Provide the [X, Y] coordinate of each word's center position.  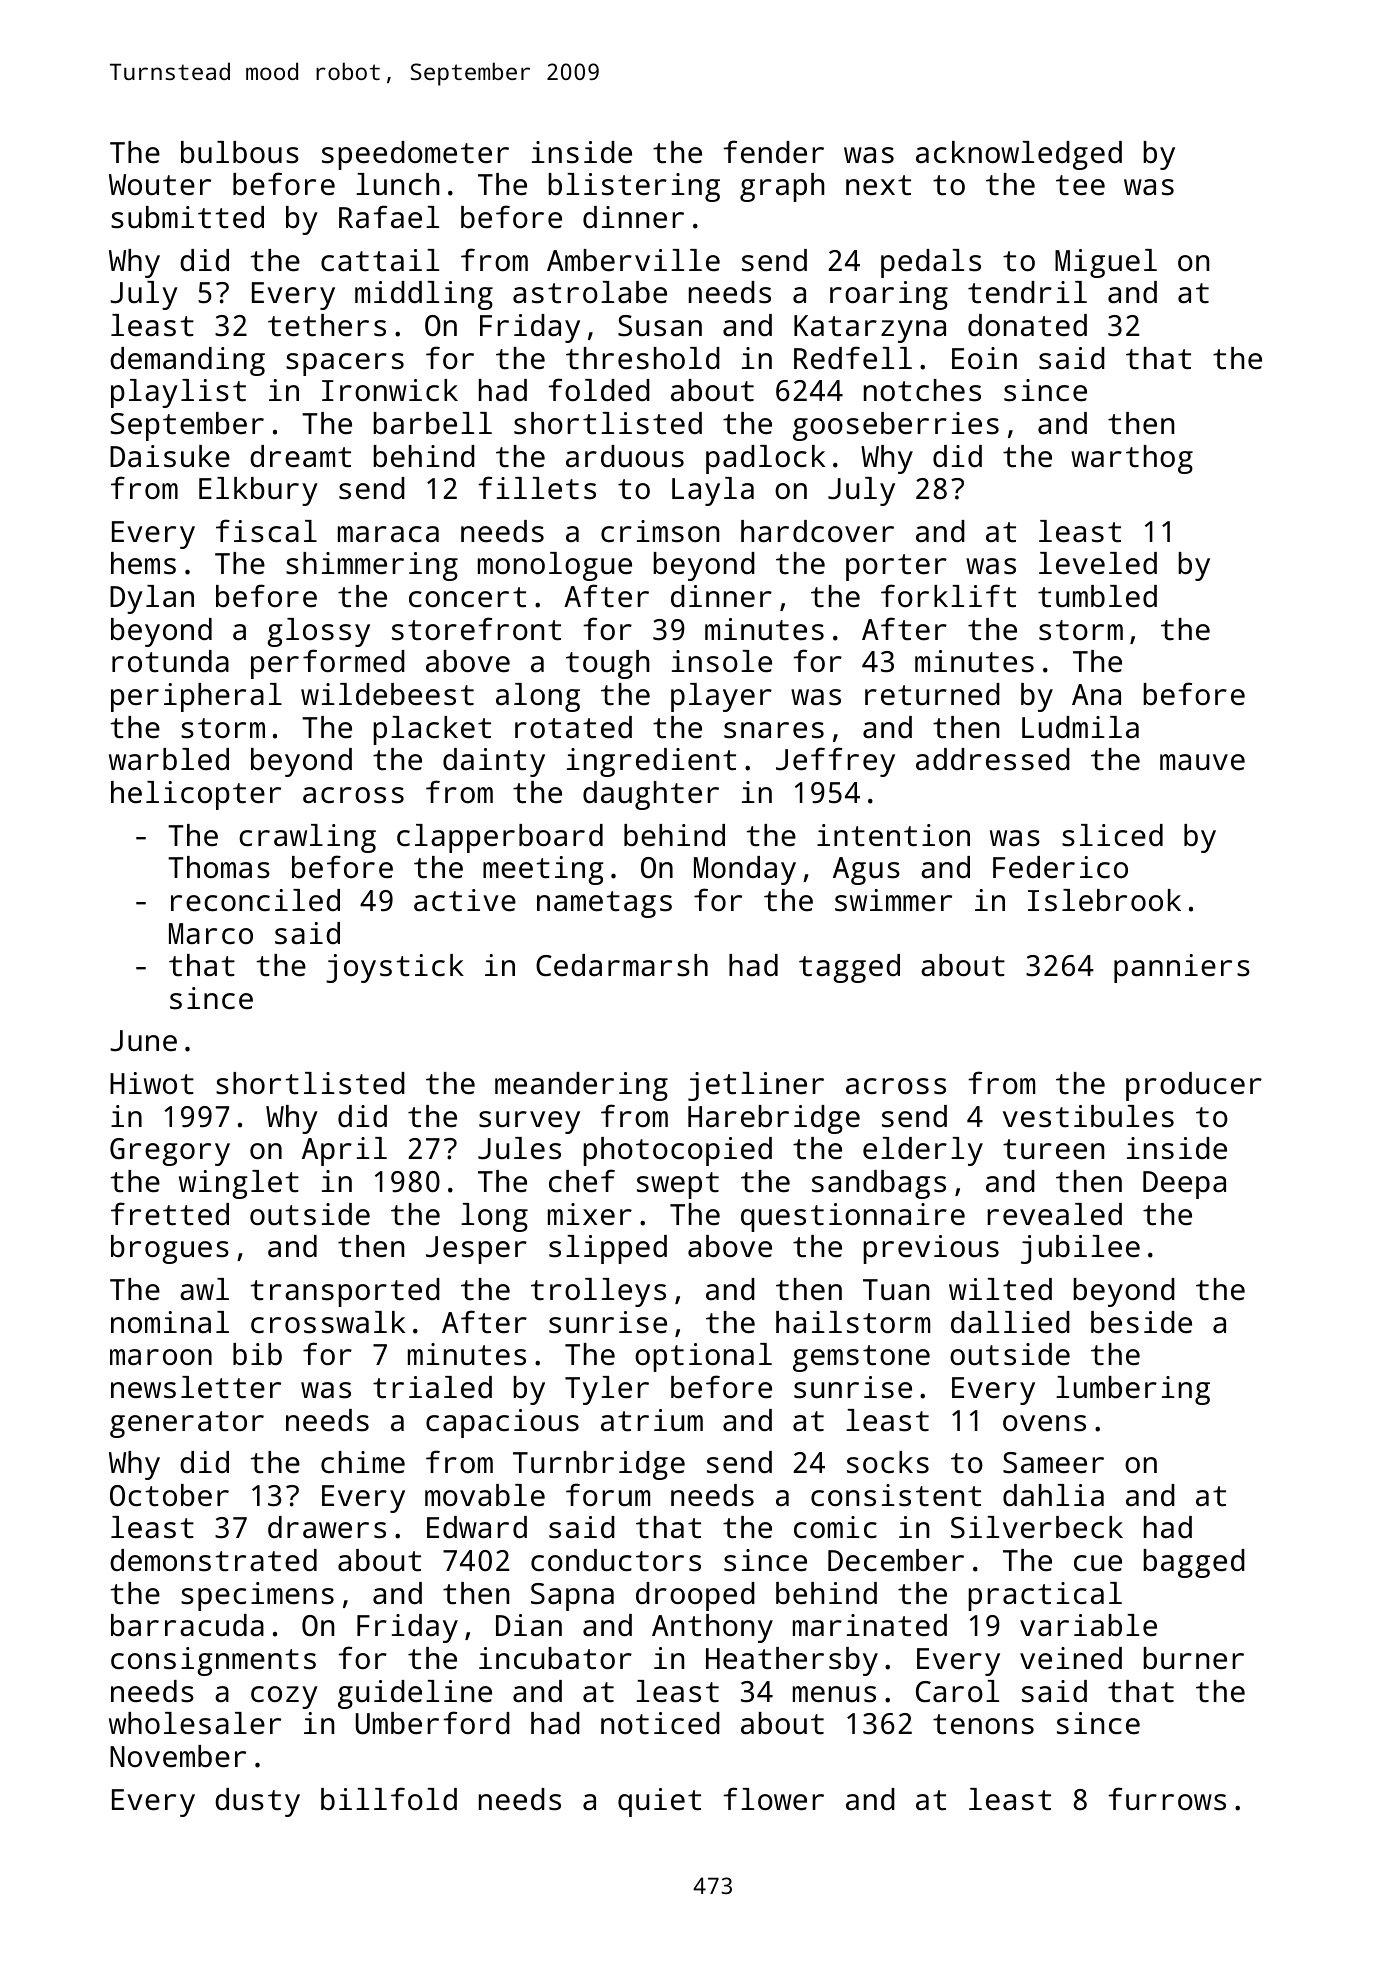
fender [773, 152]
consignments [213, 1661]
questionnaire [853, 1217]
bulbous [240, 152]
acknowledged [1019, 155]
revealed [1054, 1214]
